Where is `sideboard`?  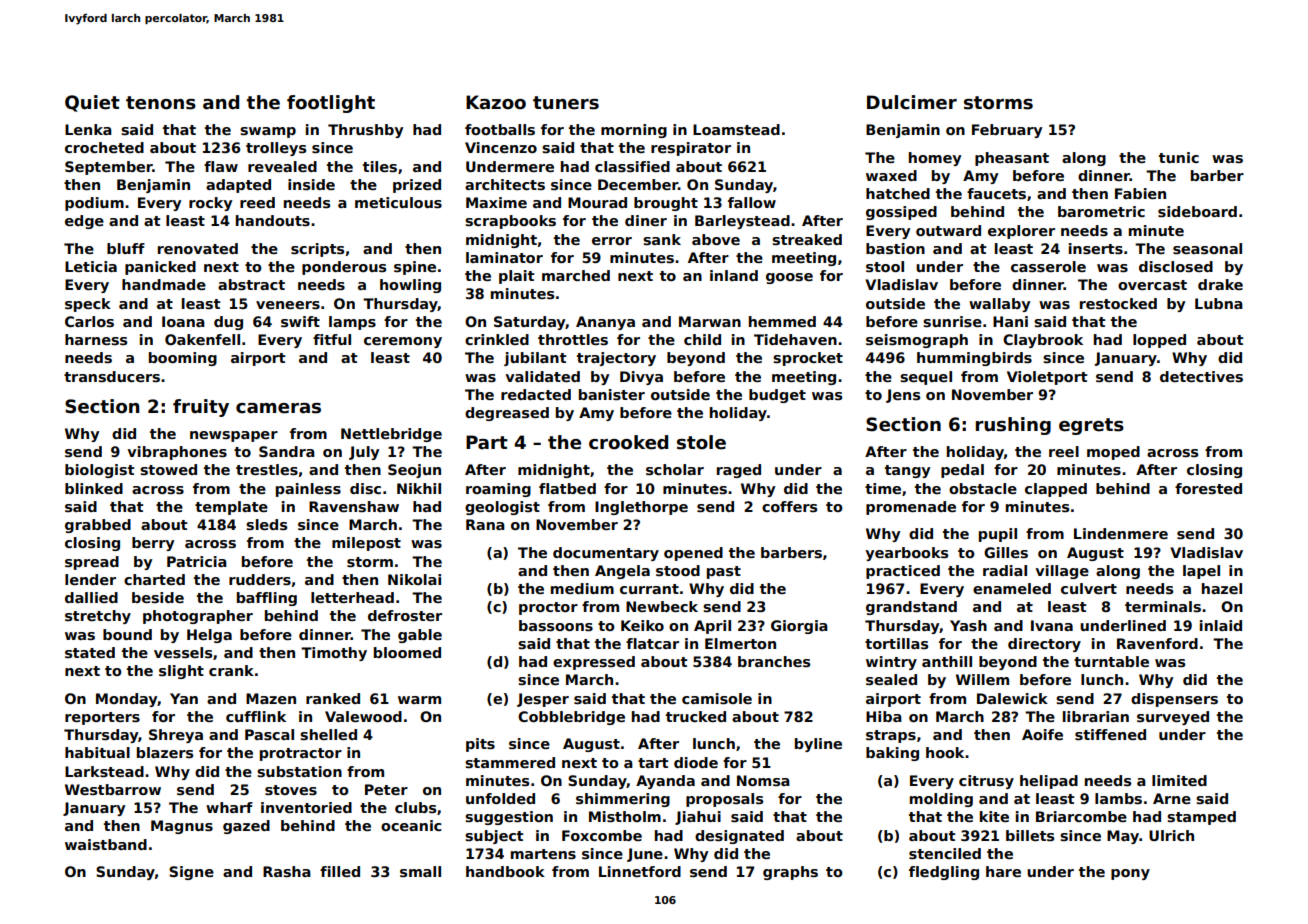 sideboard is located at coordinates (1197, 211).
